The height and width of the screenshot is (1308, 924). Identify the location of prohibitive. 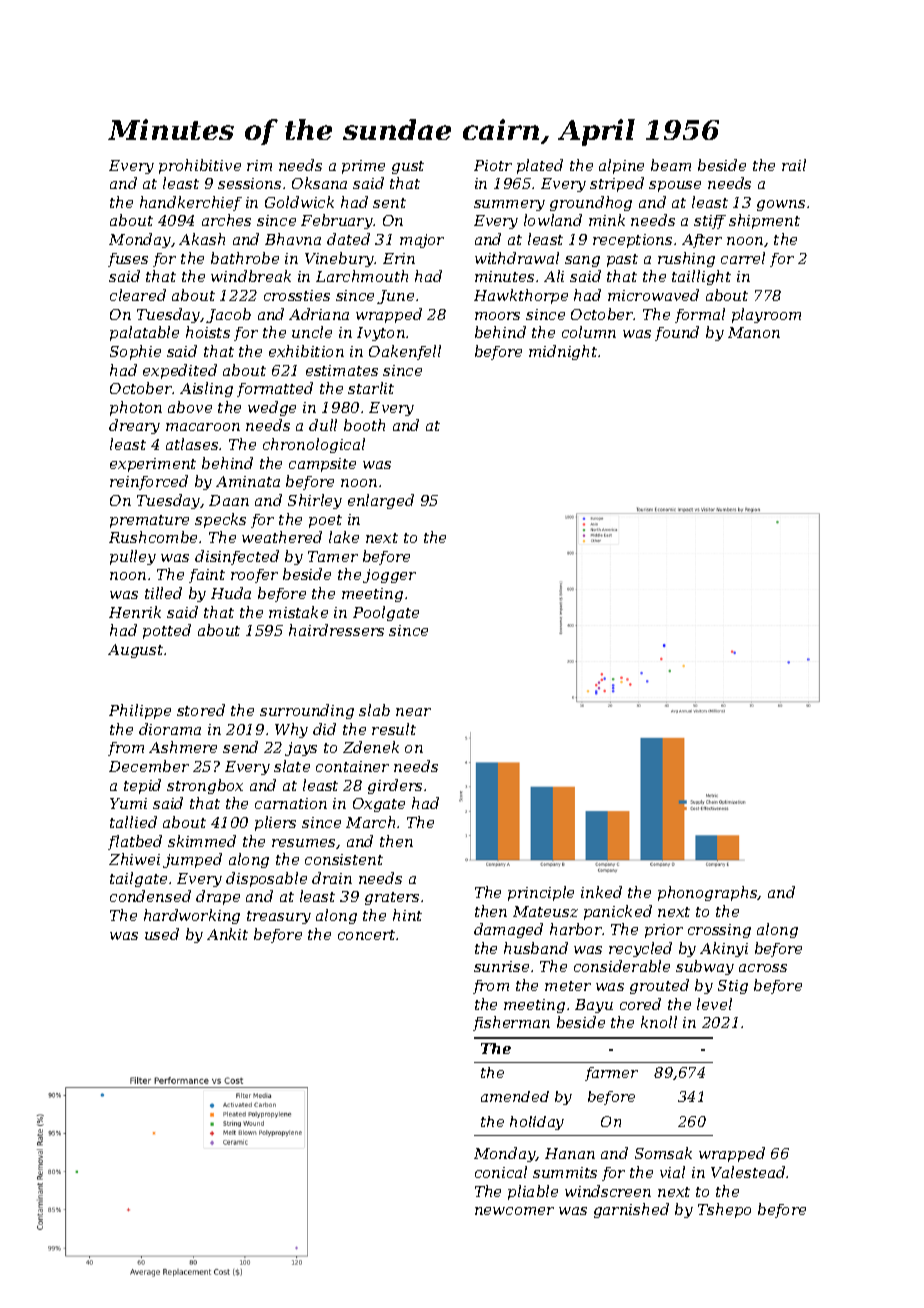
(200, 166).
